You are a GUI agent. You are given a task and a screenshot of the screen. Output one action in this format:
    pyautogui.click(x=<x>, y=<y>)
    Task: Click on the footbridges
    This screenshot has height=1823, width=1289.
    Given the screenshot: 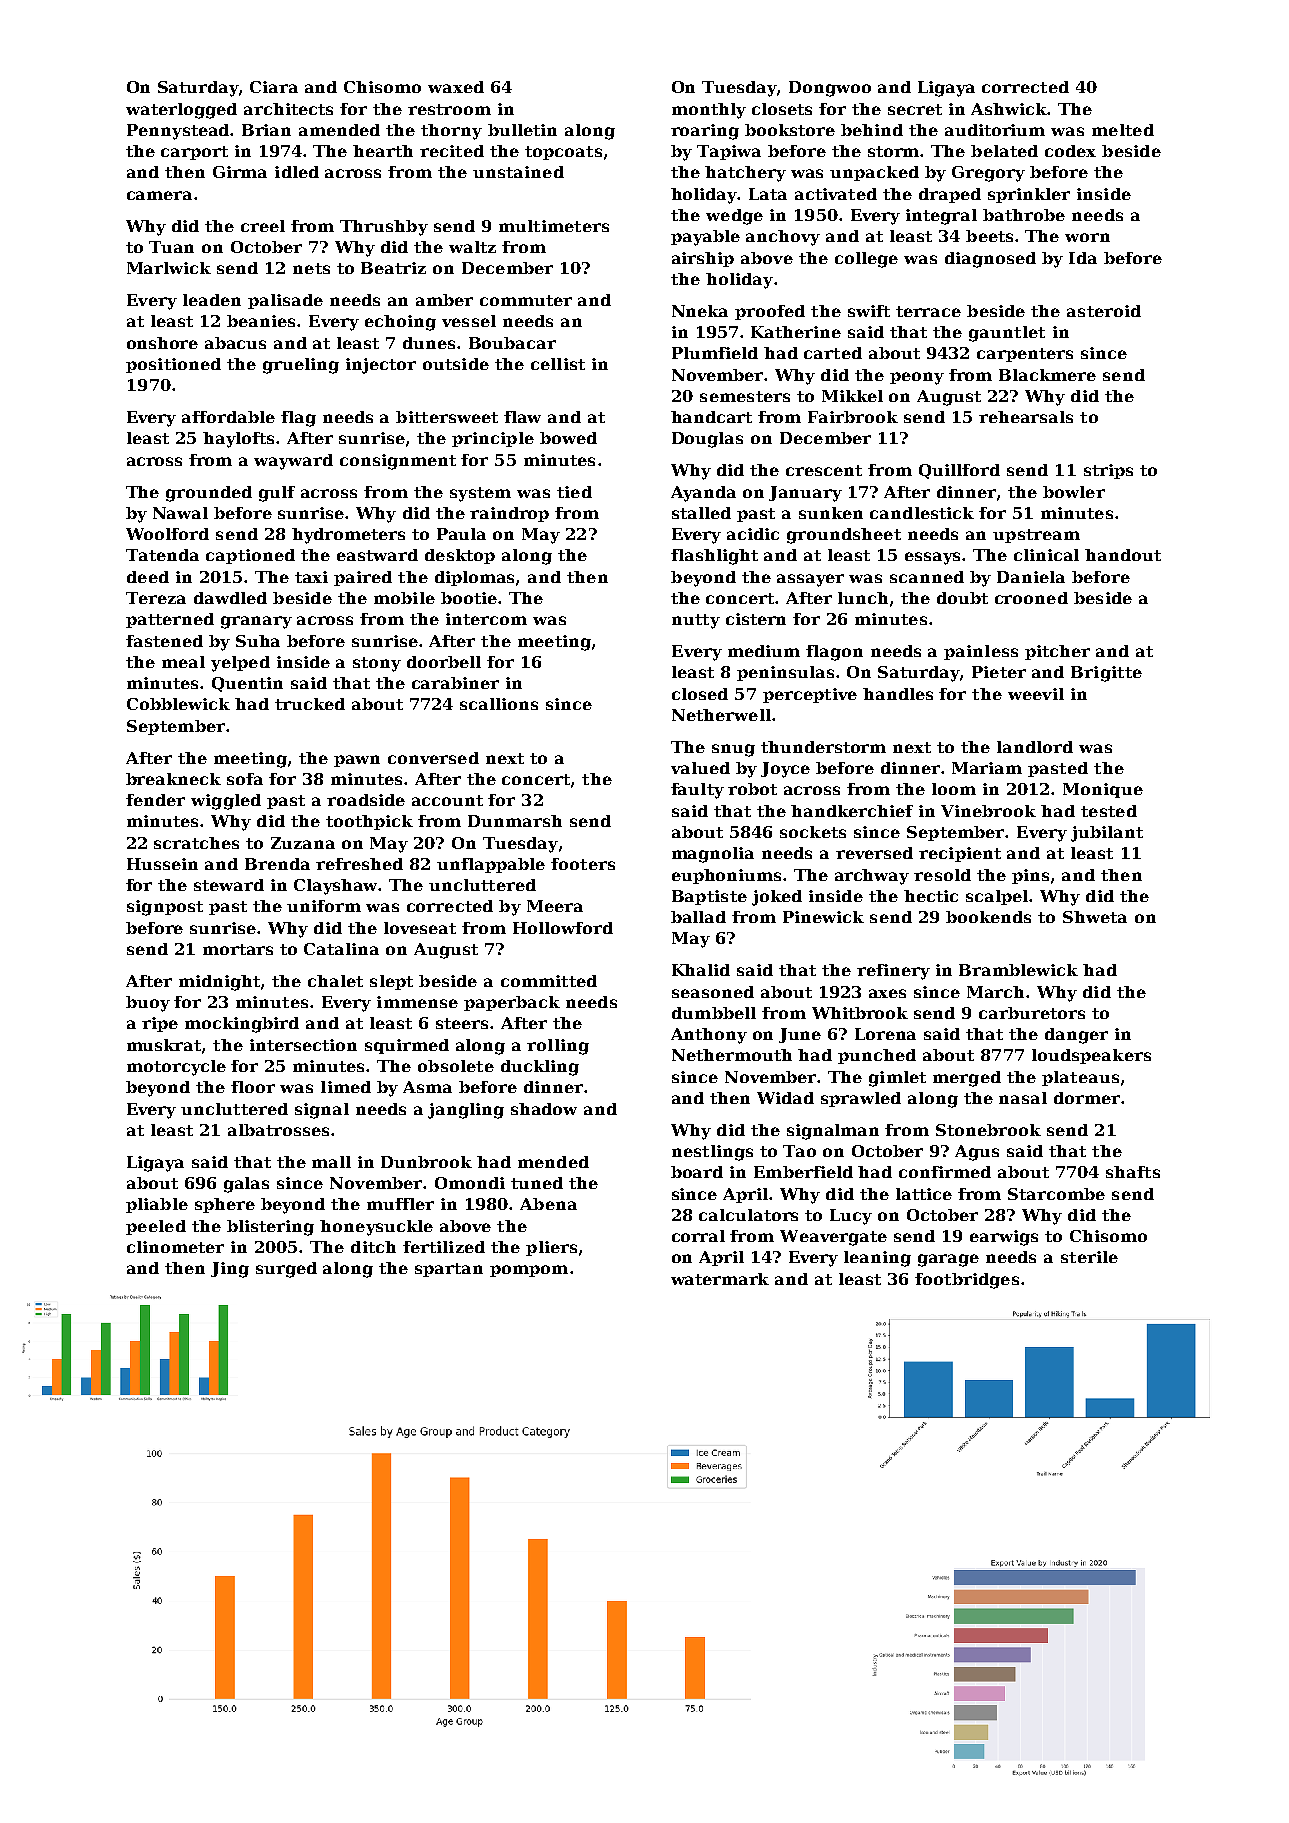 What is the action you would take?
    pyautogui.click(x=967, y=1281)
